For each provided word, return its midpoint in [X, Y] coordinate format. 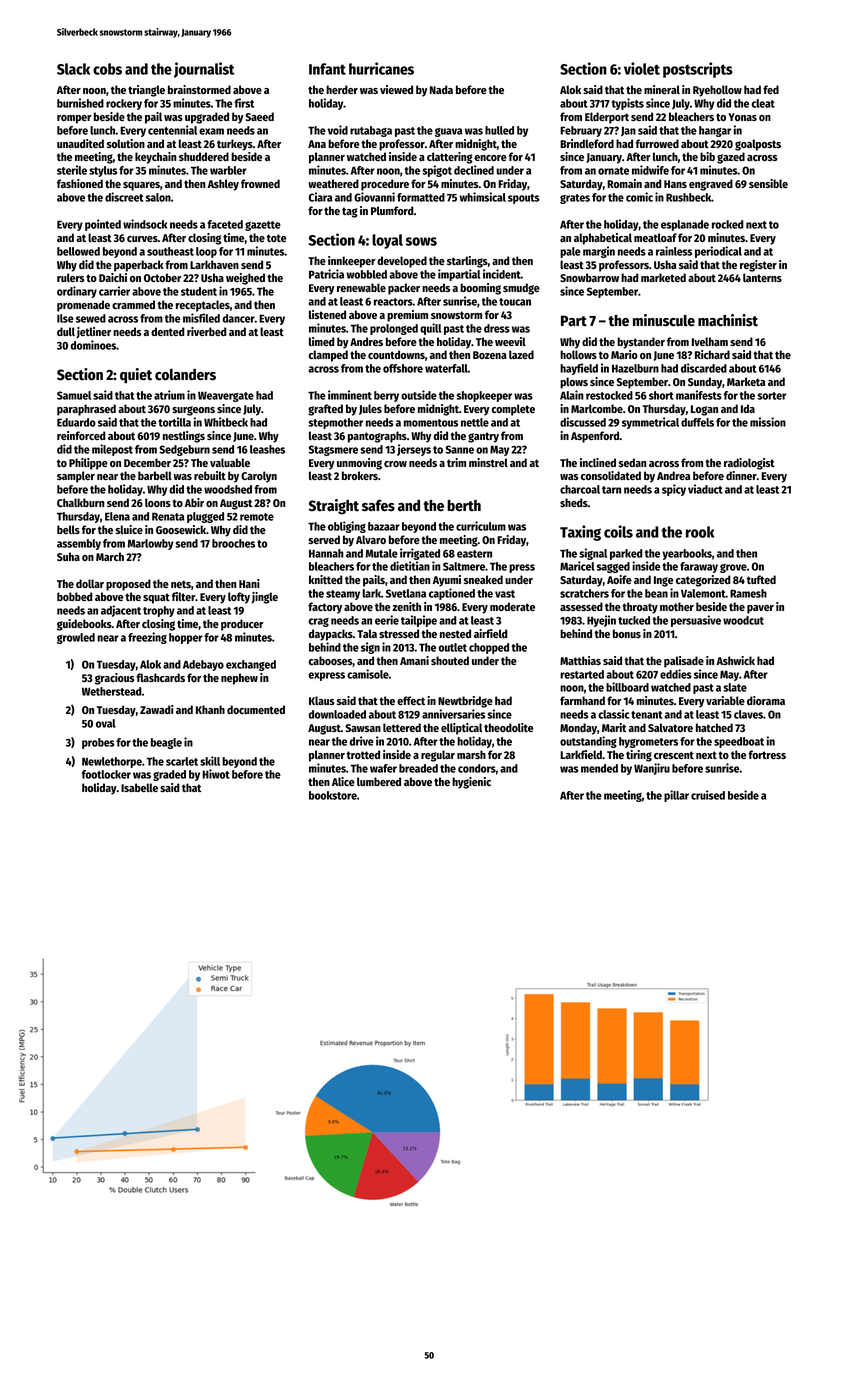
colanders [185, 375]
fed [771, 89]
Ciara [320, 197]
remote [257, 517]
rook [700, 532]
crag [318, 622]
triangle [146, 91]
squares [141, 186]
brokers [360, 475]
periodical [718, 252]
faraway [699, 567]
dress [497, 328]
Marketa [746, 381]
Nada [441, 89]
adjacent [121, 611]
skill [210, 761]
